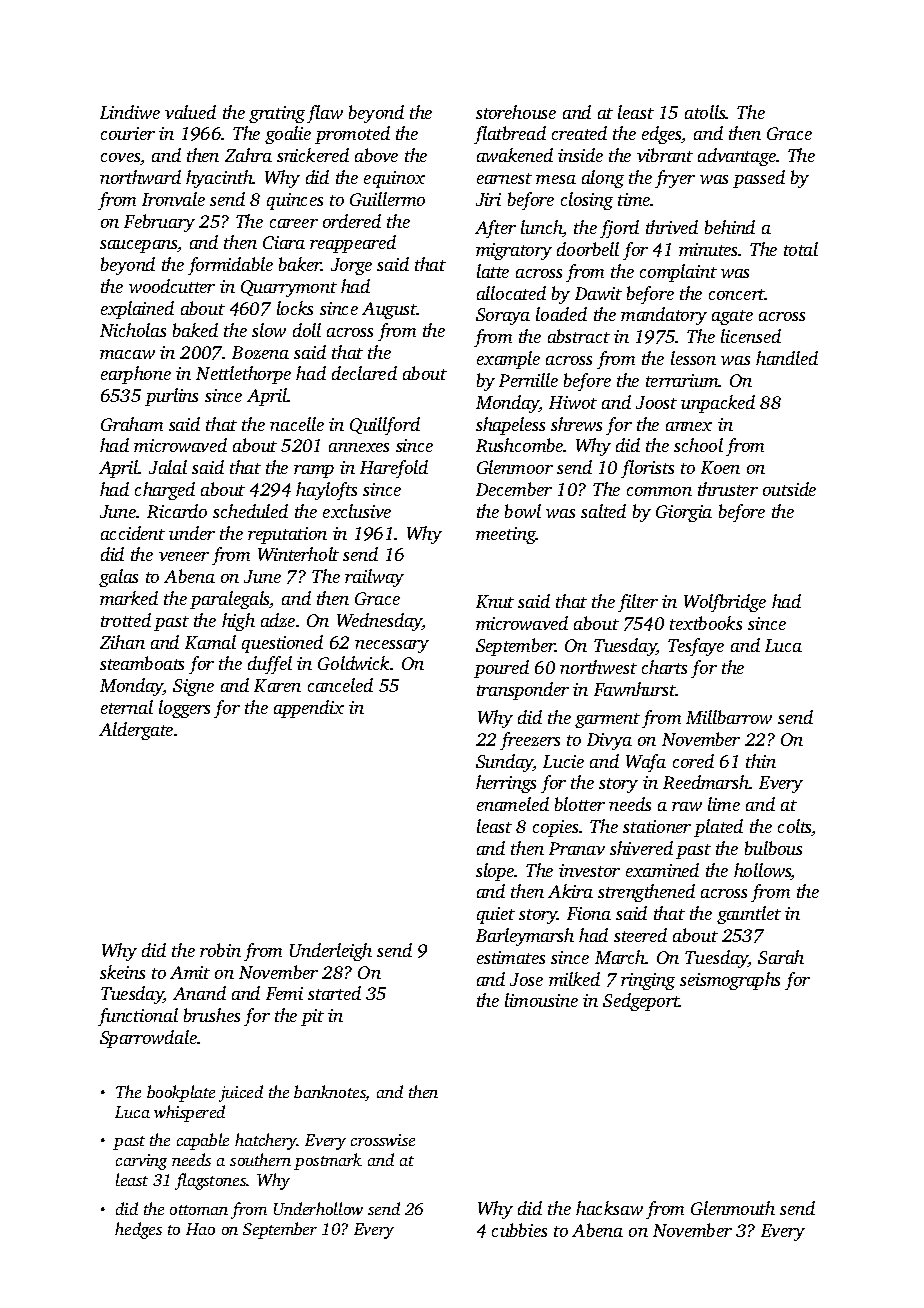 The image size is (924, 1308). Describe the element at coordinates (705, 112) in the page. I see `atolls` at that location.
